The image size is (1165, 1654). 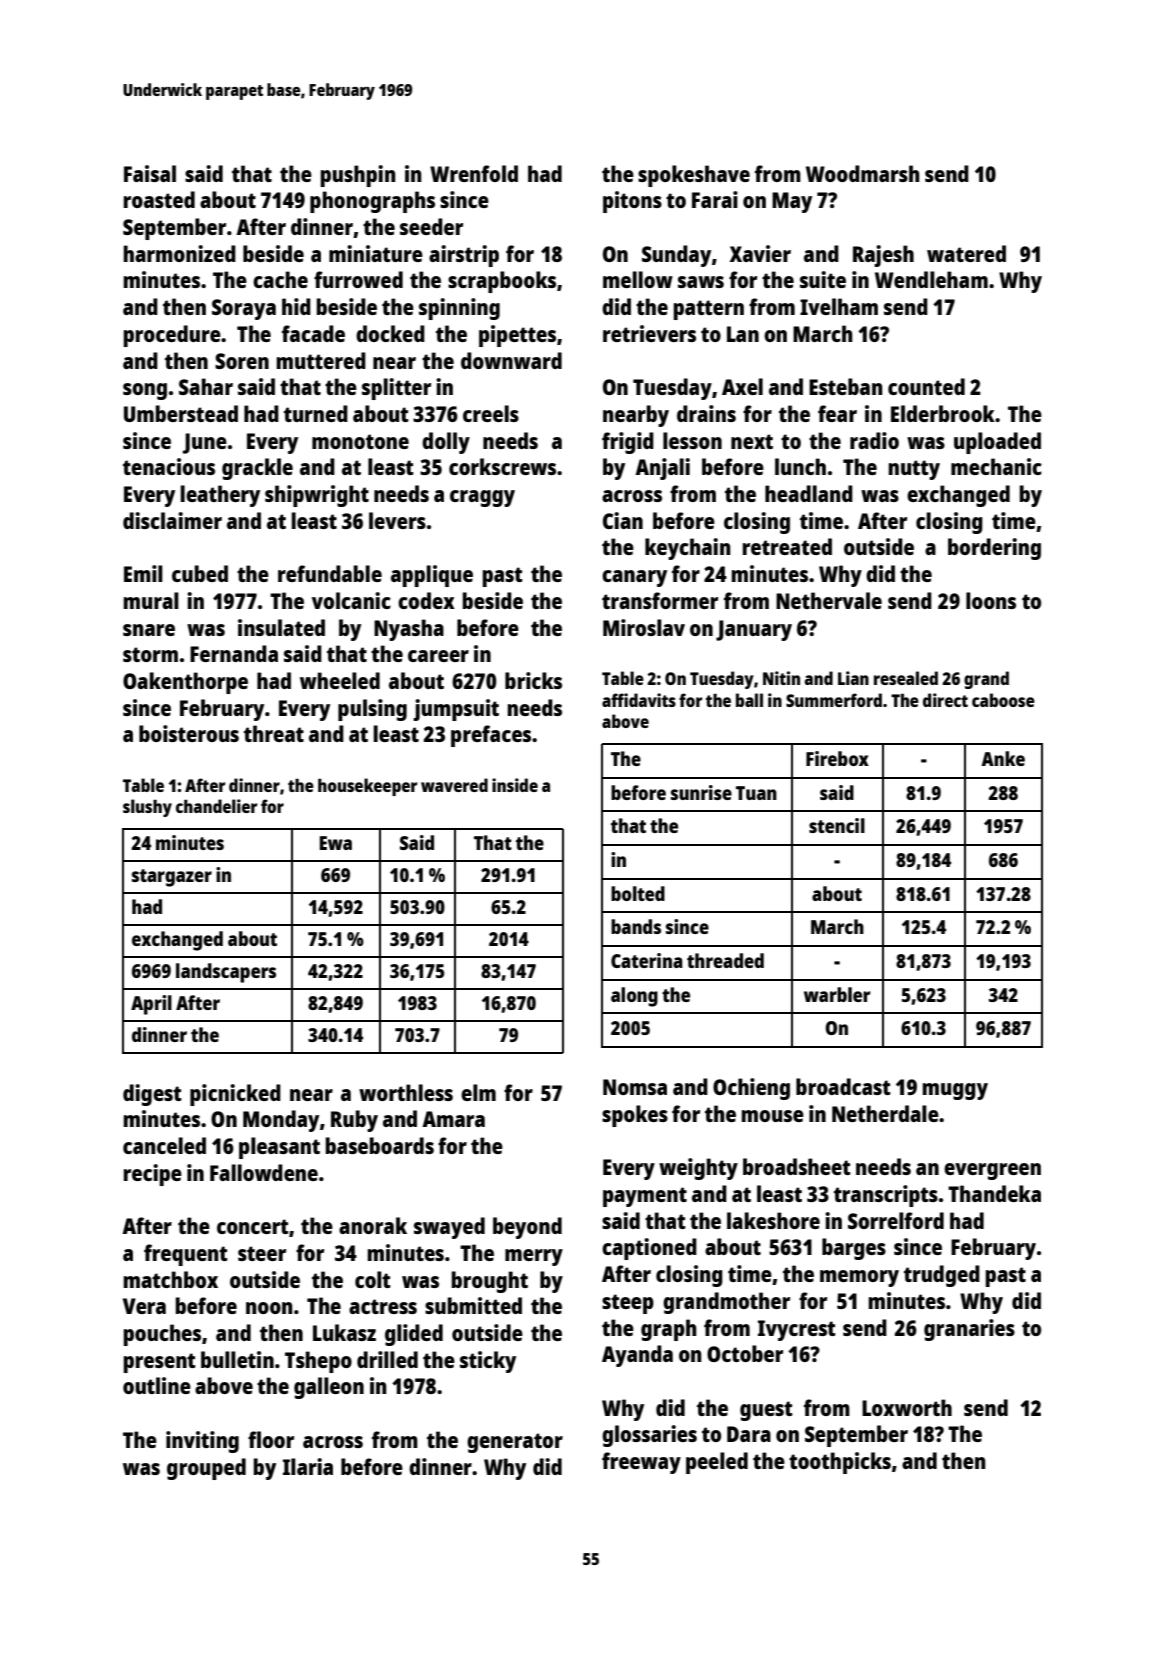 I want to click on Fernanda, so click(x=234, y=653).
